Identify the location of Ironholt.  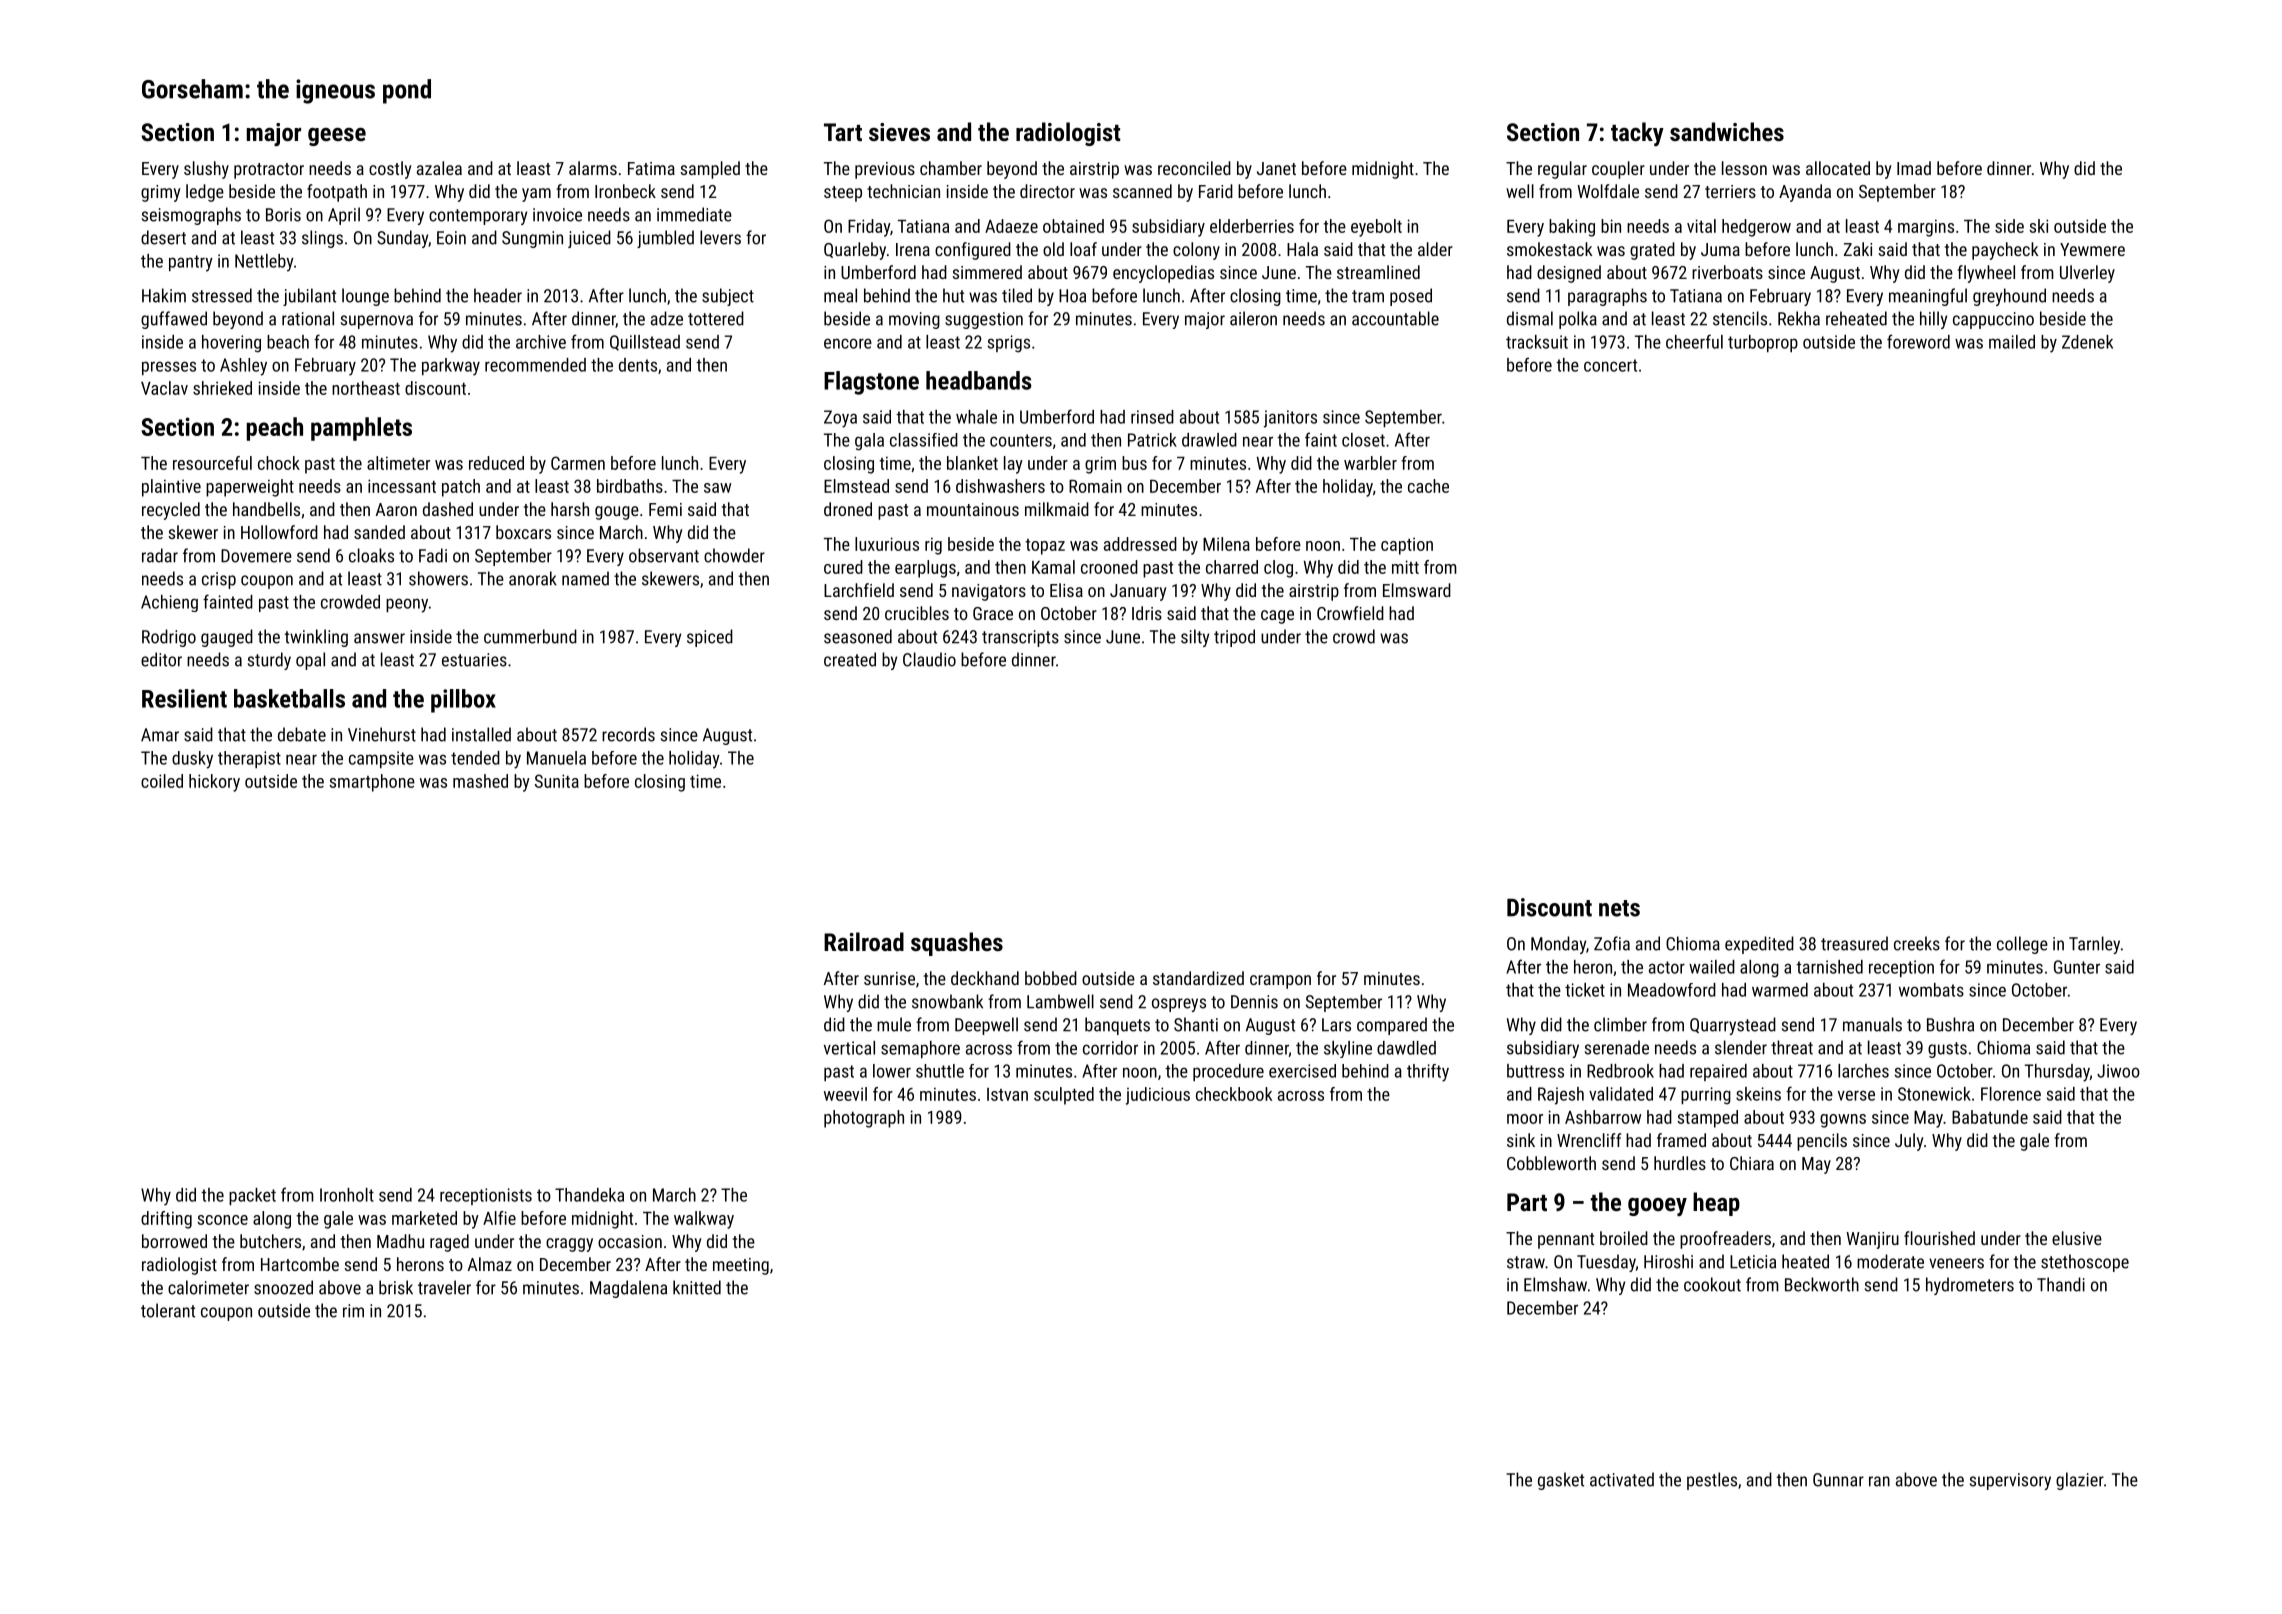
(347, 1195).
